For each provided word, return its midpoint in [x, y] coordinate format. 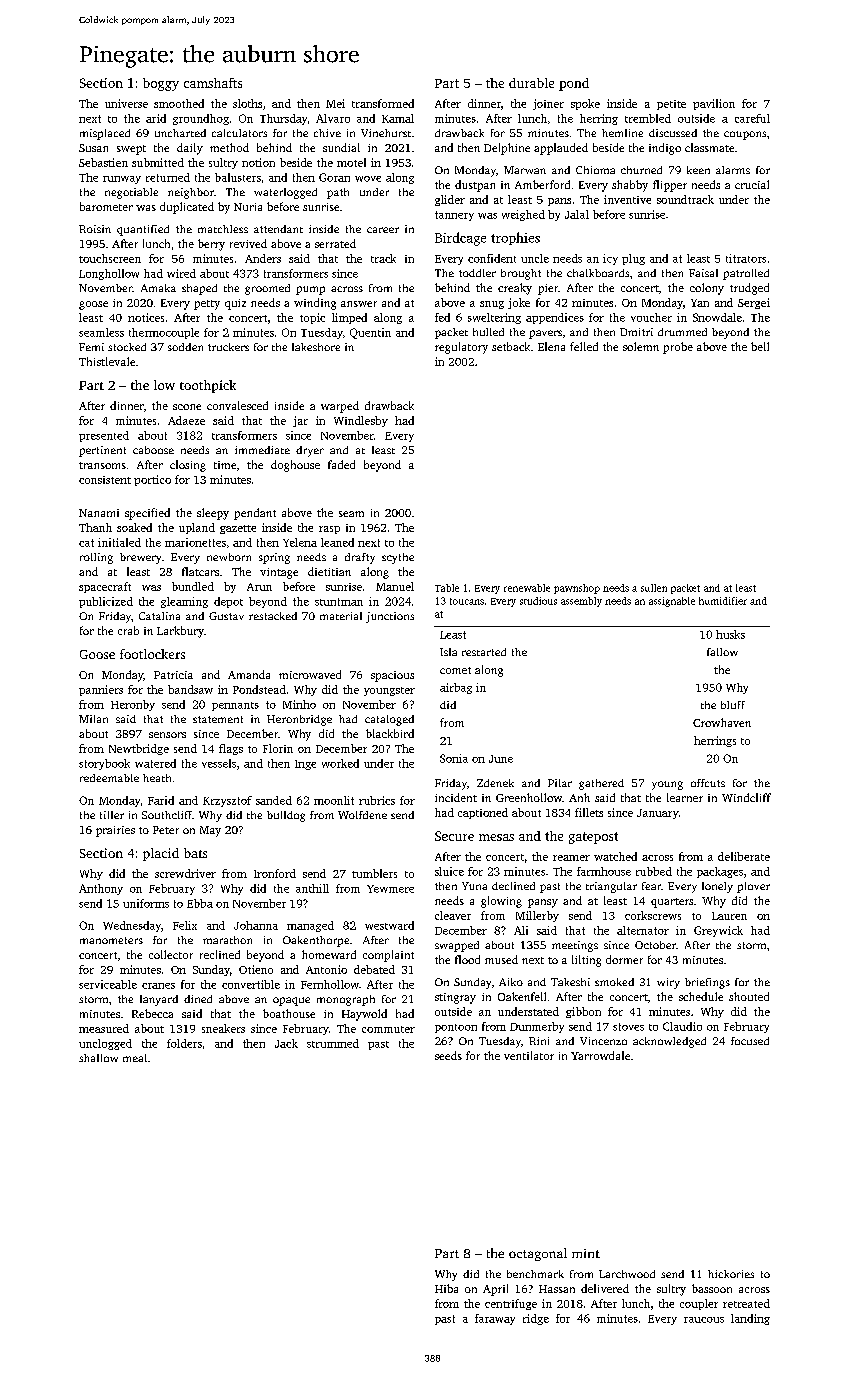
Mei [335, 103]
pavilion [714, 104]
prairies [115, 831]
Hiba [446, 1288]
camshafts [213, 83]
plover [753, 887]
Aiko [511, 982]
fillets [589, 812]
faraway [495, 1319]
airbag [456, 688]
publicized [106, 602]
